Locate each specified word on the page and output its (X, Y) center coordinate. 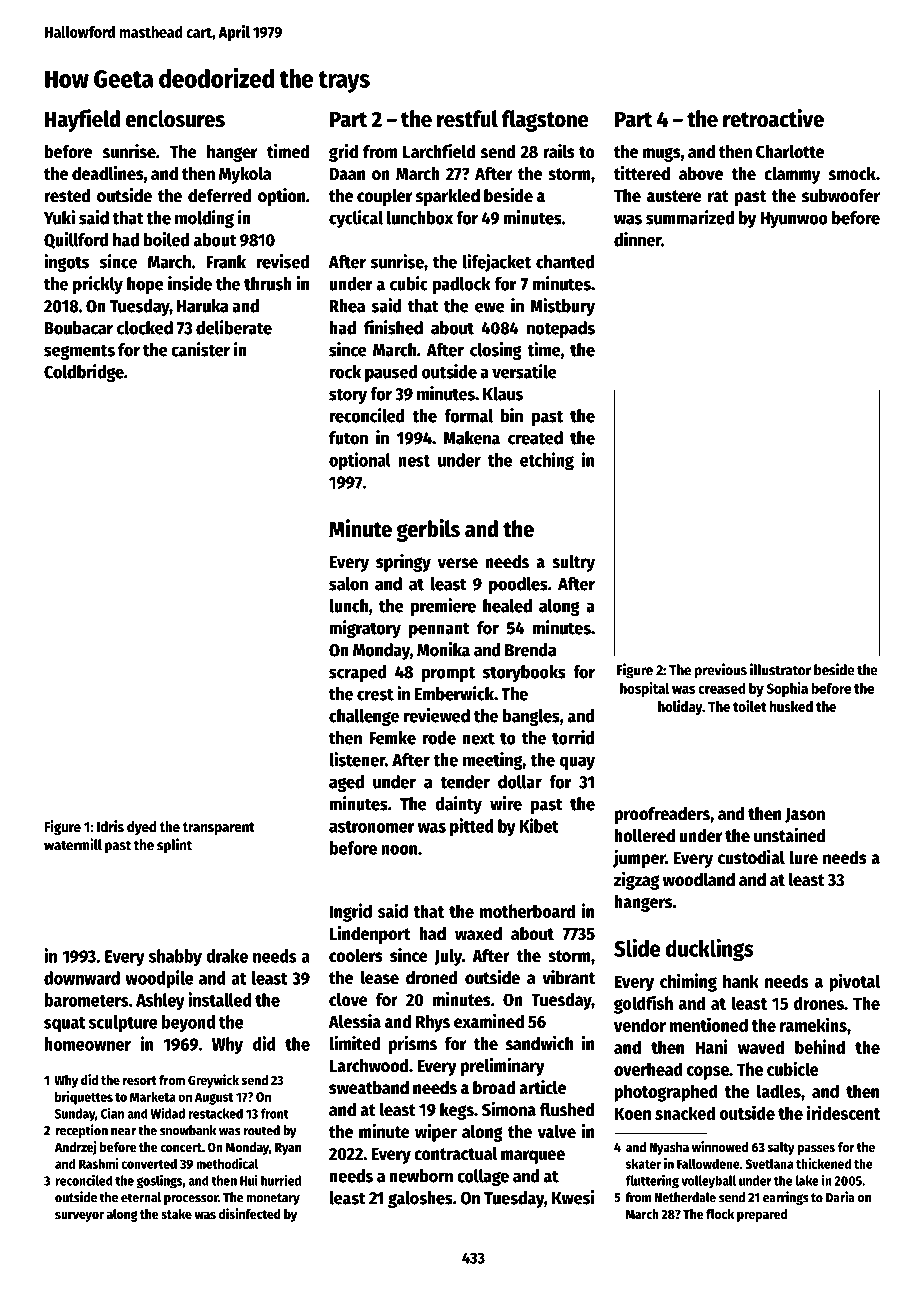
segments (79, 352)
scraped (358, 673)
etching (547, 461)
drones (819, 1003)
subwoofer (841, 195)
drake (227, 956)
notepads (561, 329)
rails (559, 151)
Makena (471, 438)
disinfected (250, 1213)
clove (348, 1000)
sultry (573, 563)
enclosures (175, 119)
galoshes (420, 1199)
